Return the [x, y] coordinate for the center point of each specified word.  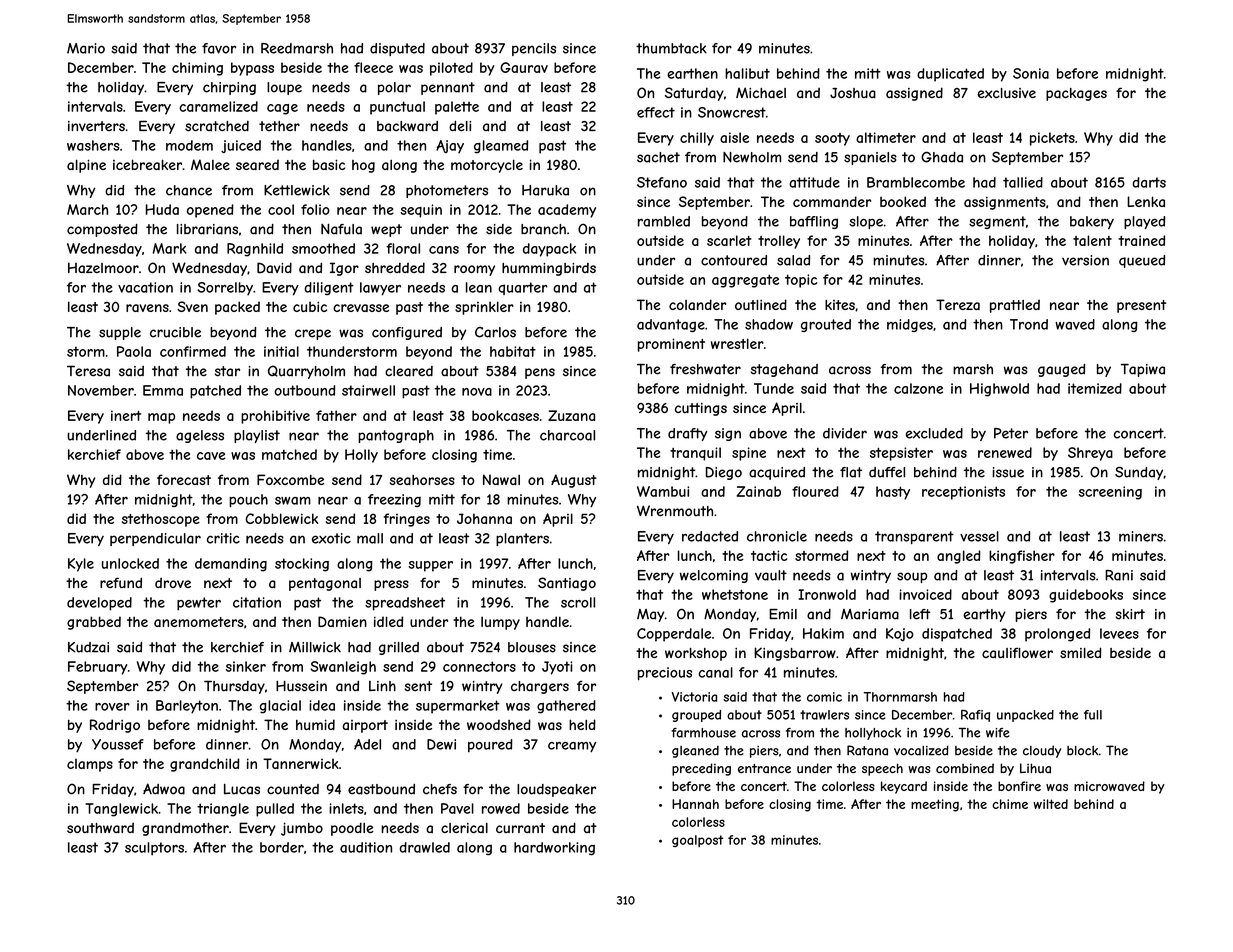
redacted [710, 536]
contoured [734, 260]
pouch [248, 501]
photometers [447, 191]
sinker [246, 666]
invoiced [925, 594]
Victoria [694, 697]
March [87, 209]
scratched [217, 126]
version [1085, 260]
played [1144, 222]
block [1083, 751]
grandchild [204, 765]
